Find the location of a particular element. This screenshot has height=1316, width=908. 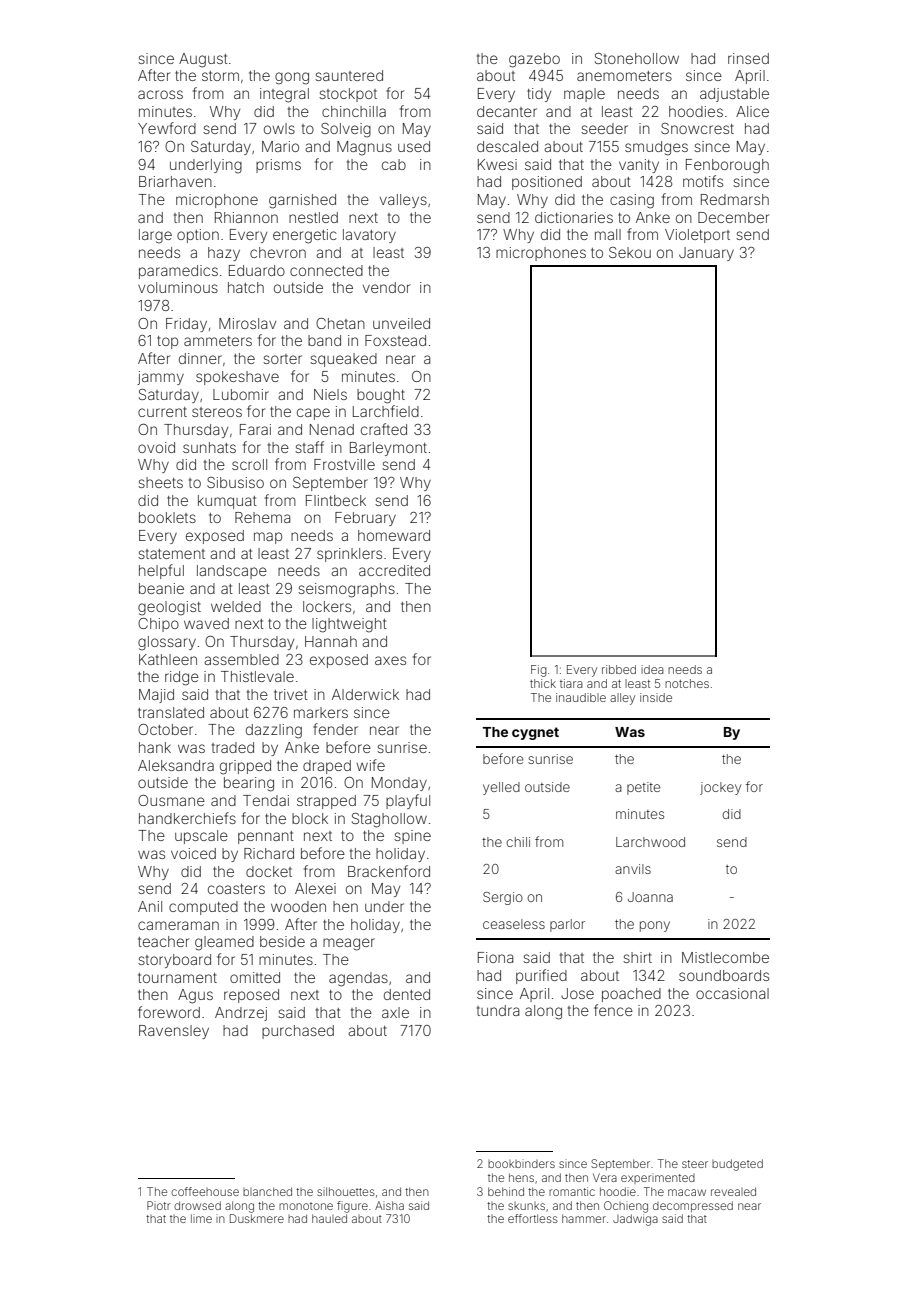

booklets is located at coordinates (167, 517).
